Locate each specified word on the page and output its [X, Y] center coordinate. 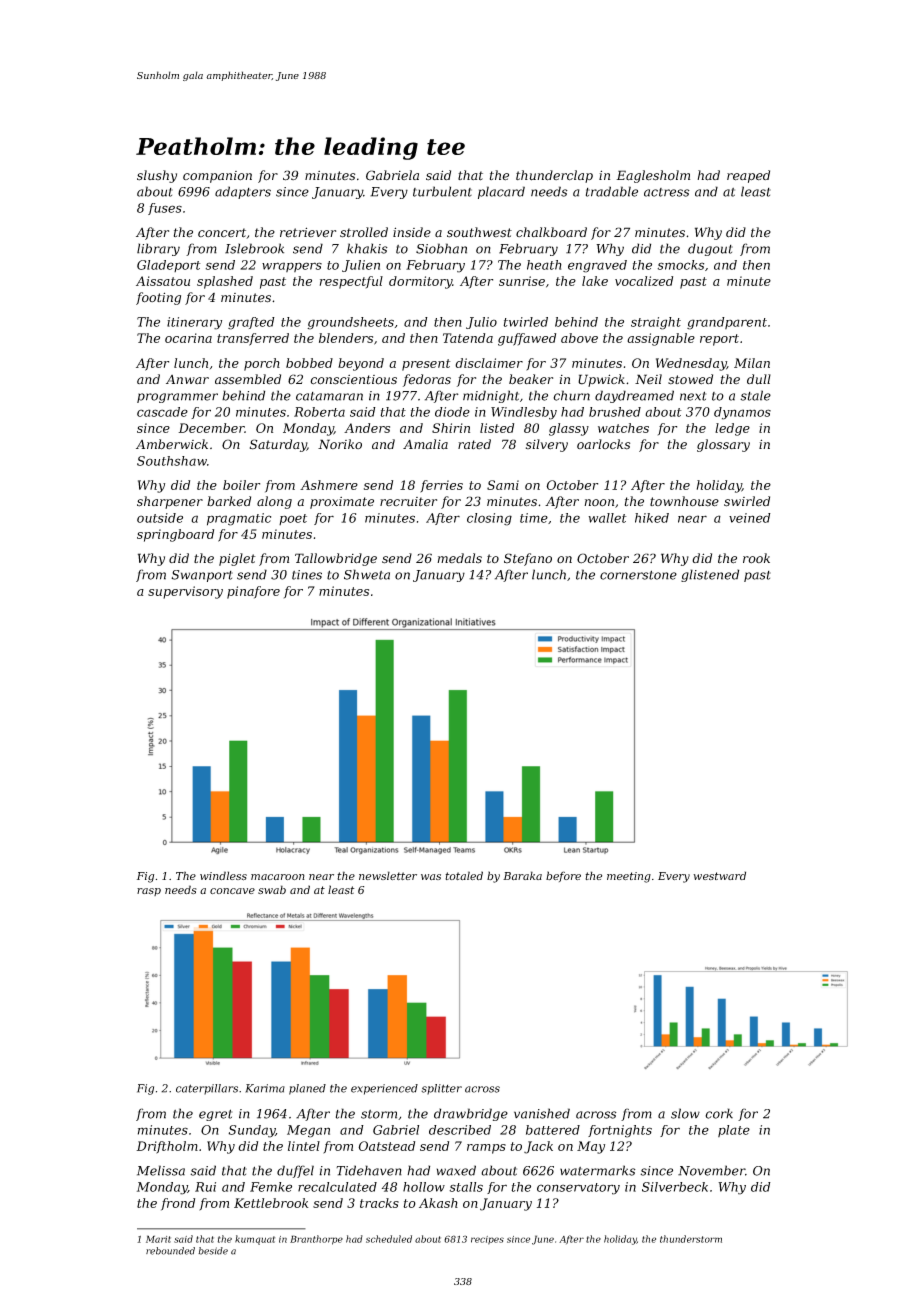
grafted [251, 323]
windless [223, 876]
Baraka [522, 875]
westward [719, 875]
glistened [710, 575]
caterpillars [207, 1089]
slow [685, 1113]
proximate [342, 503]
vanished [542, 1113]
